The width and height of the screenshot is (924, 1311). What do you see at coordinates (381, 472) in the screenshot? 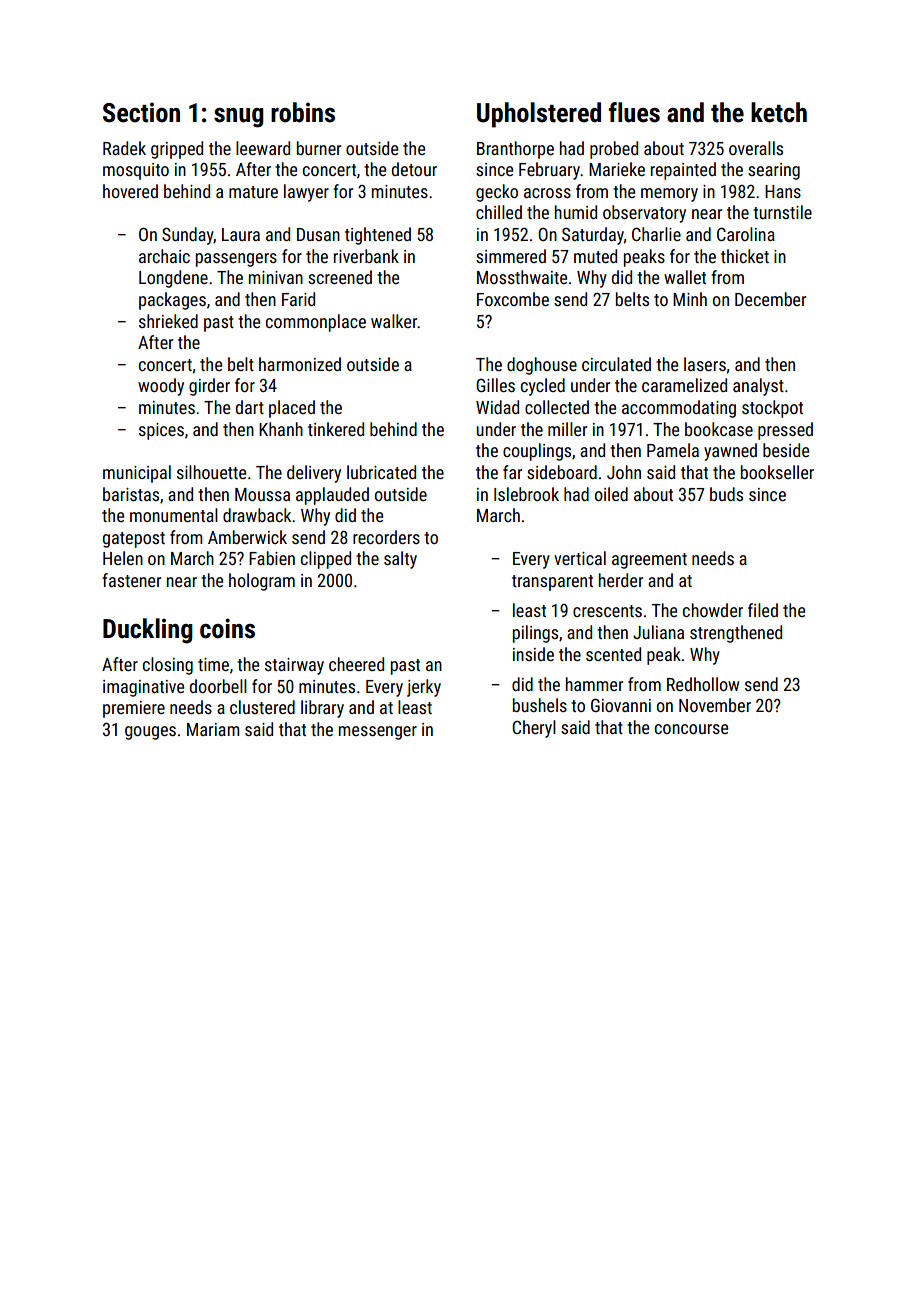
I see `lubricated` at bounding box center [381, 472].
